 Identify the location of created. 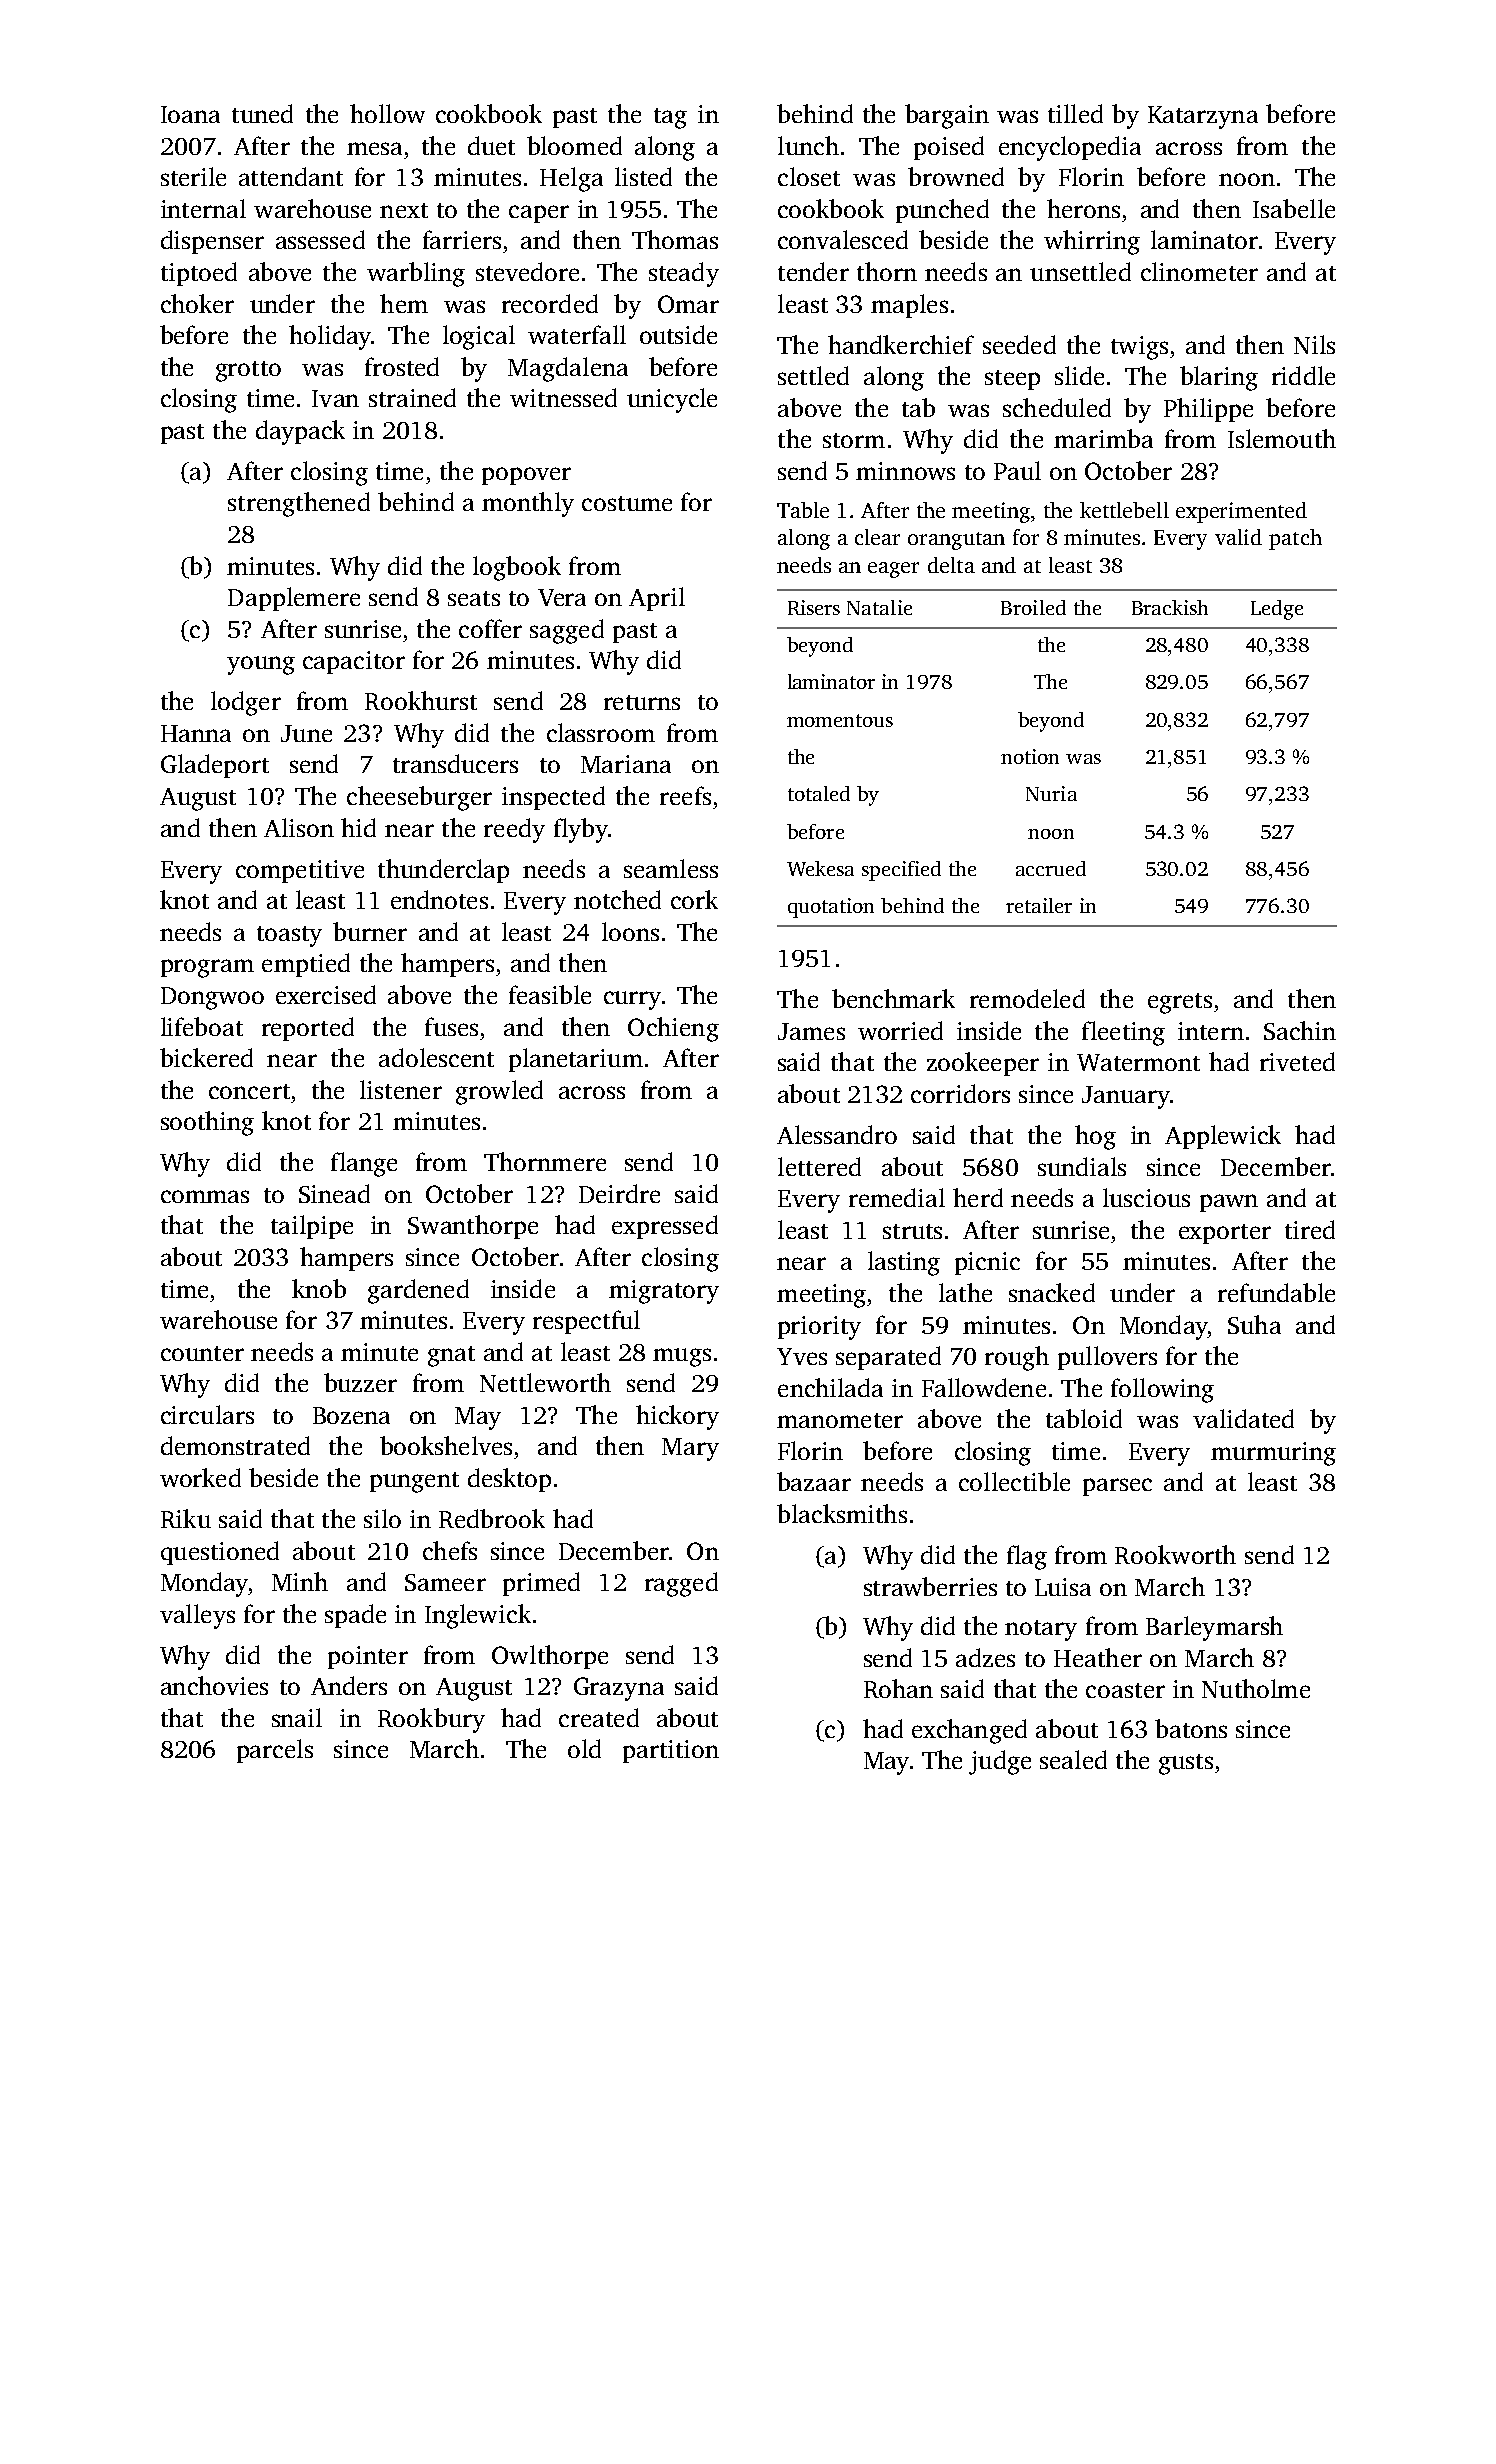
(599, 1717).
